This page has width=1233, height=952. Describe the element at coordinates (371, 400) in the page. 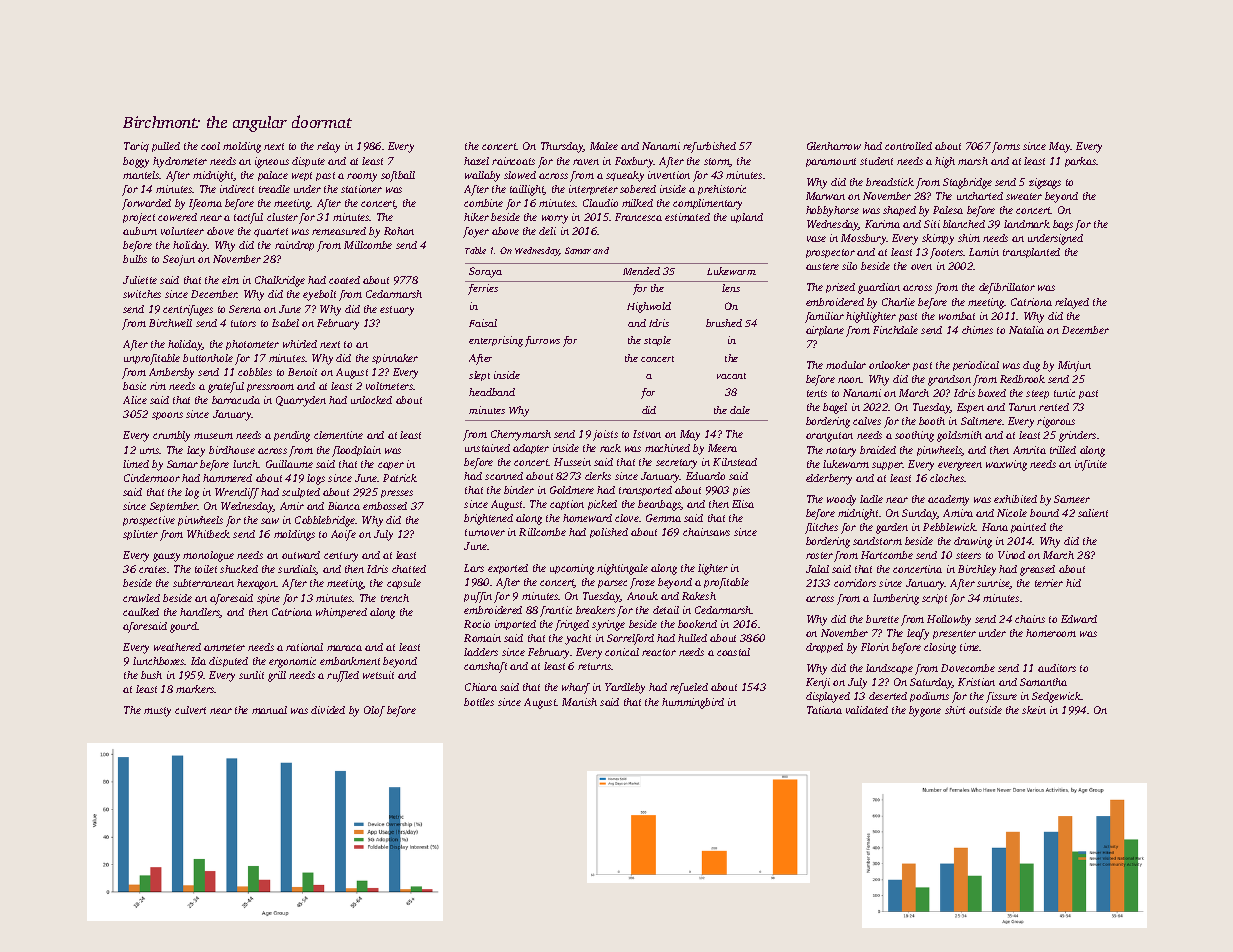

I see `unlocked` at that location.
